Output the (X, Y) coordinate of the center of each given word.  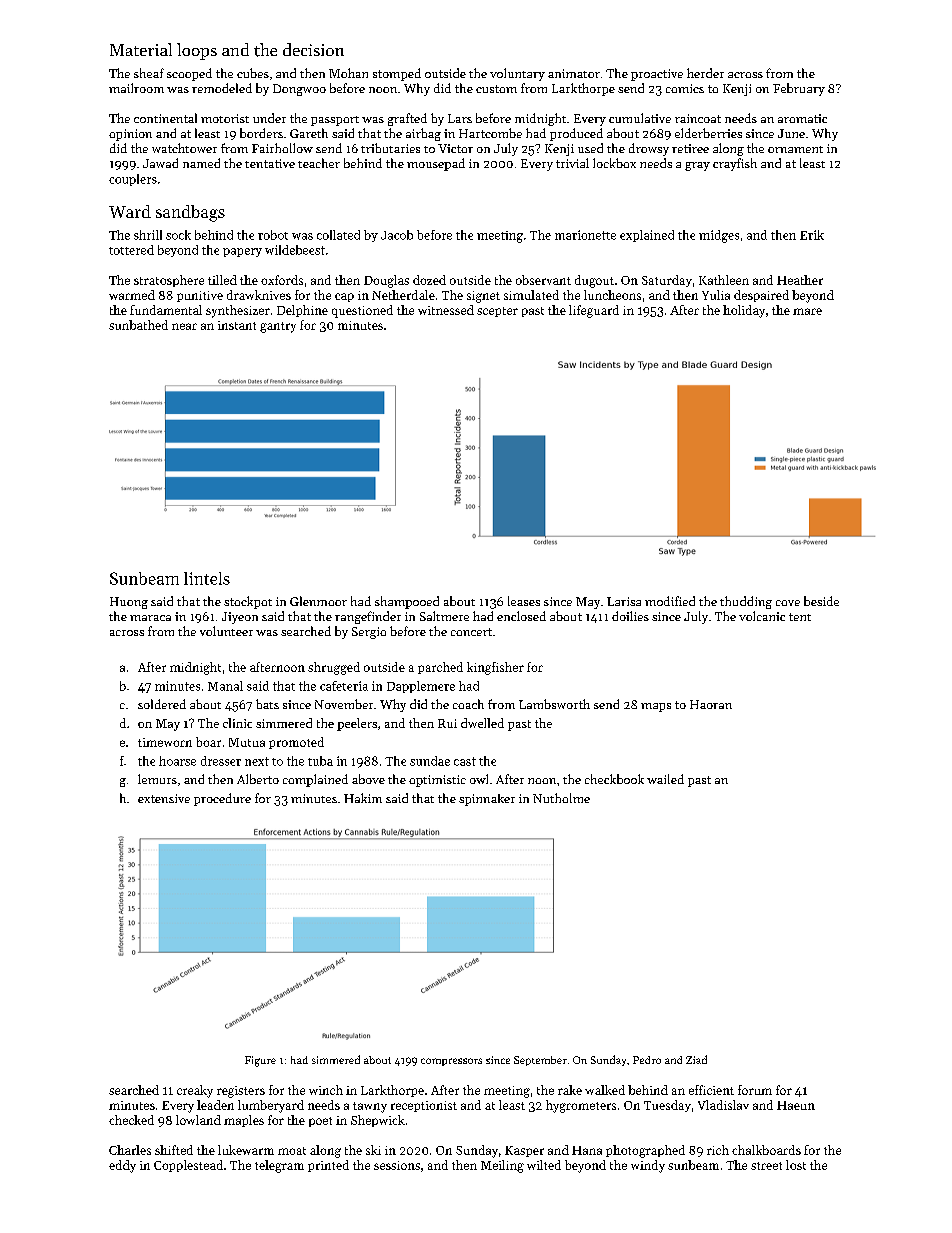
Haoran (711, 704)
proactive (657, 75)
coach (468, 704)
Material (141, 49)
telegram (279, 1166)
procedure (222, 799)
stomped (397, 74)
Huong (129, 603)
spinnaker (487, 800)
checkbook (614, 779)
